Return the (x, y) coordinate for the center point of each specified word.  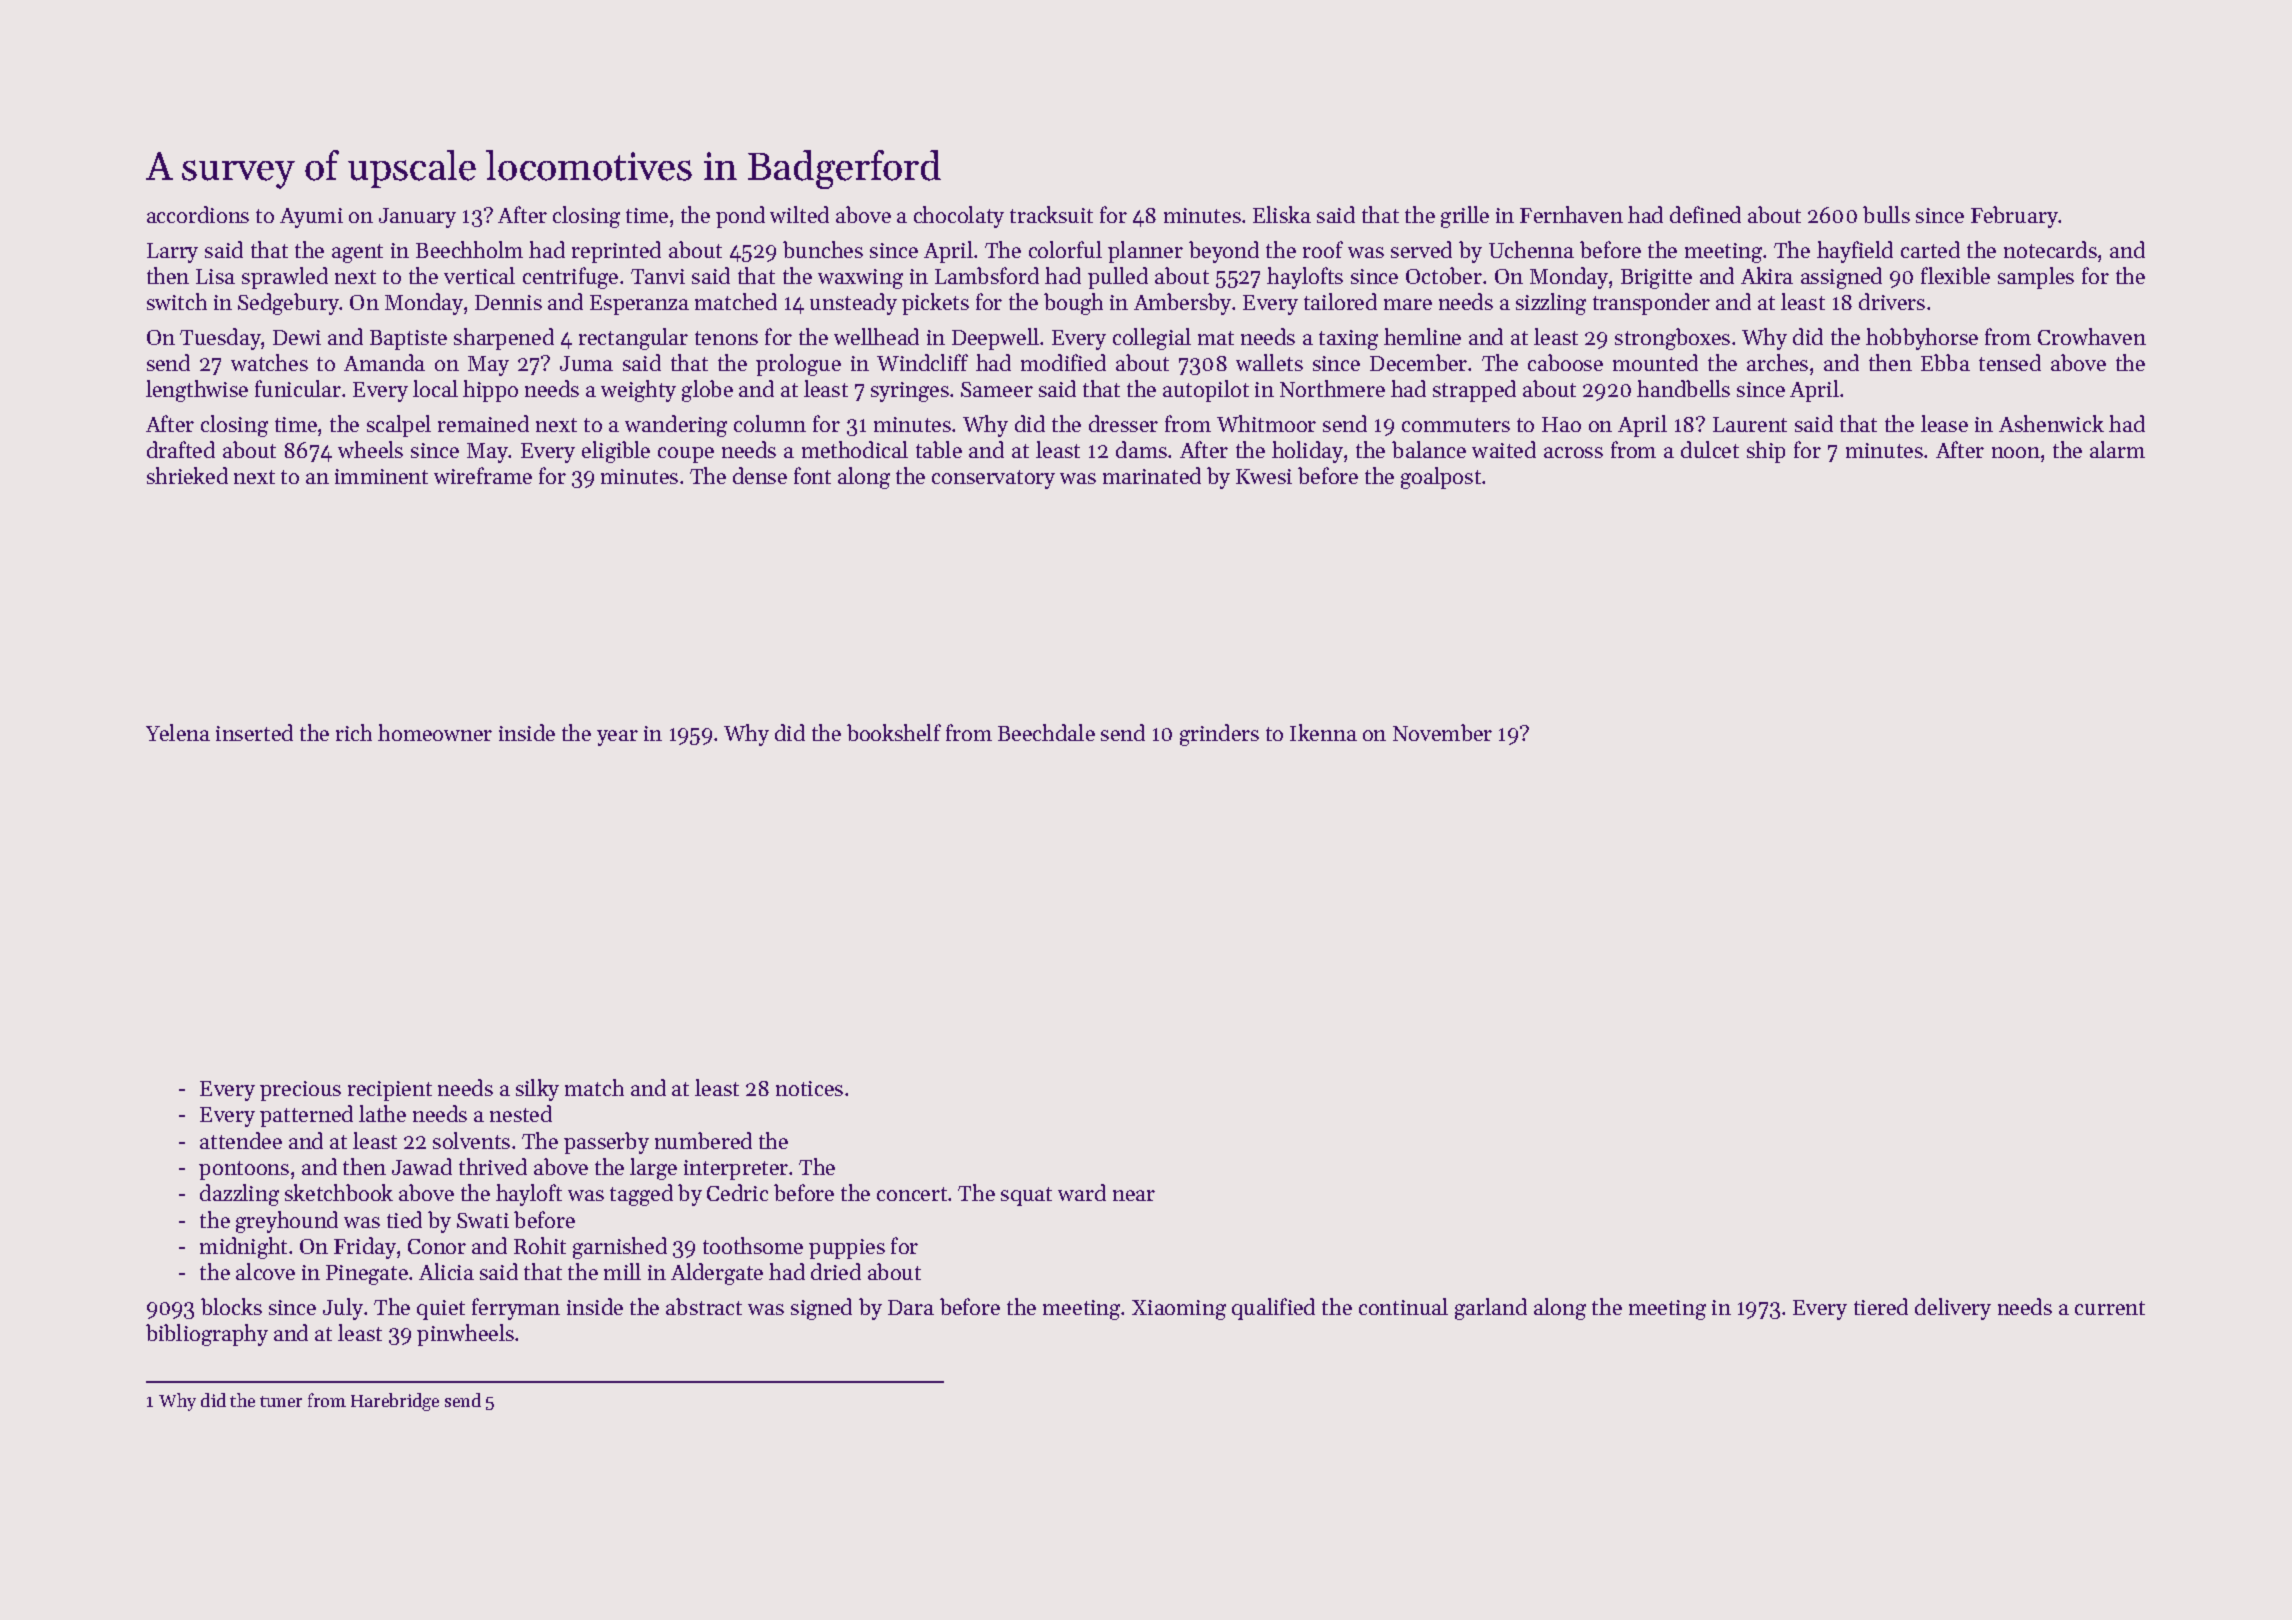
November (1442, 732)
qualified (1273, 1309)
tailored (1340, 301)
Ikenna (1323, 732)
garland (1491, 1309)
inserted (254, 732)
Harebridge (395, 1402)
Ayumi (311, 218)
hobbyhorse (1922, 339)
